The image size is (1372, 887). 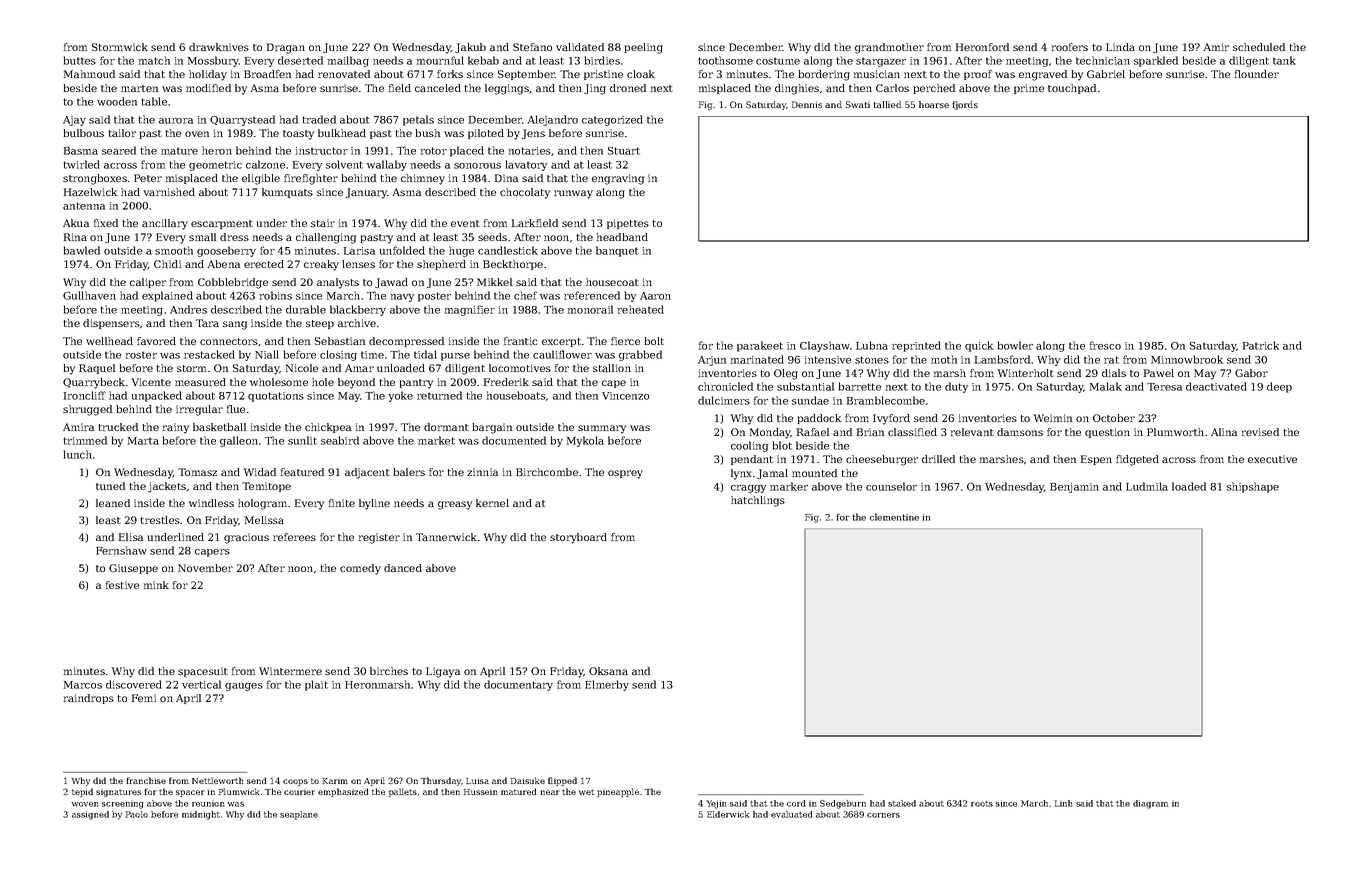 I want to click on Oksana, so click(x=608, y=671).
